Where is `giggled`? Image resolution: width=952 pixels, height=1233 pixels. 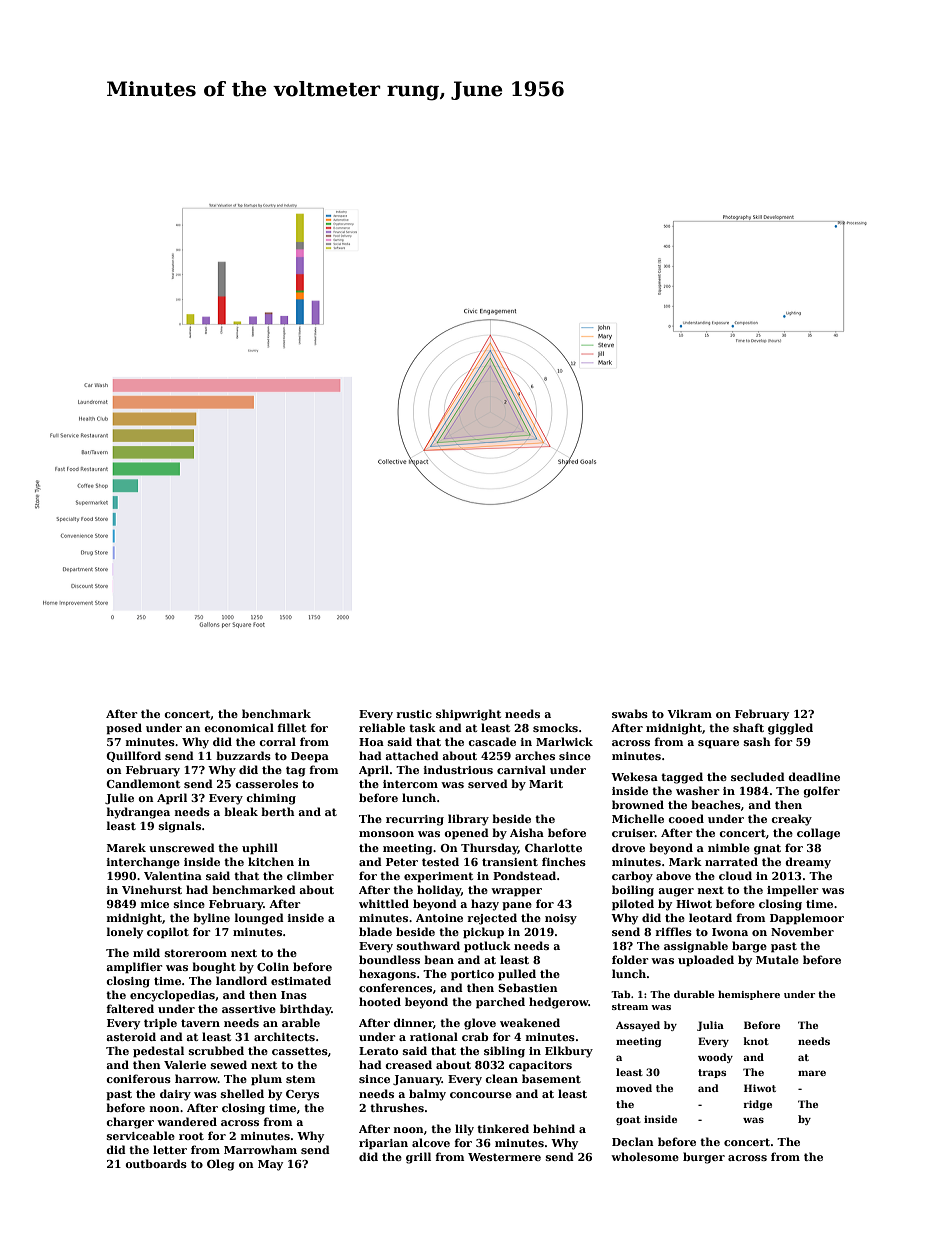
giggled is located at coordinates (790, 729).
